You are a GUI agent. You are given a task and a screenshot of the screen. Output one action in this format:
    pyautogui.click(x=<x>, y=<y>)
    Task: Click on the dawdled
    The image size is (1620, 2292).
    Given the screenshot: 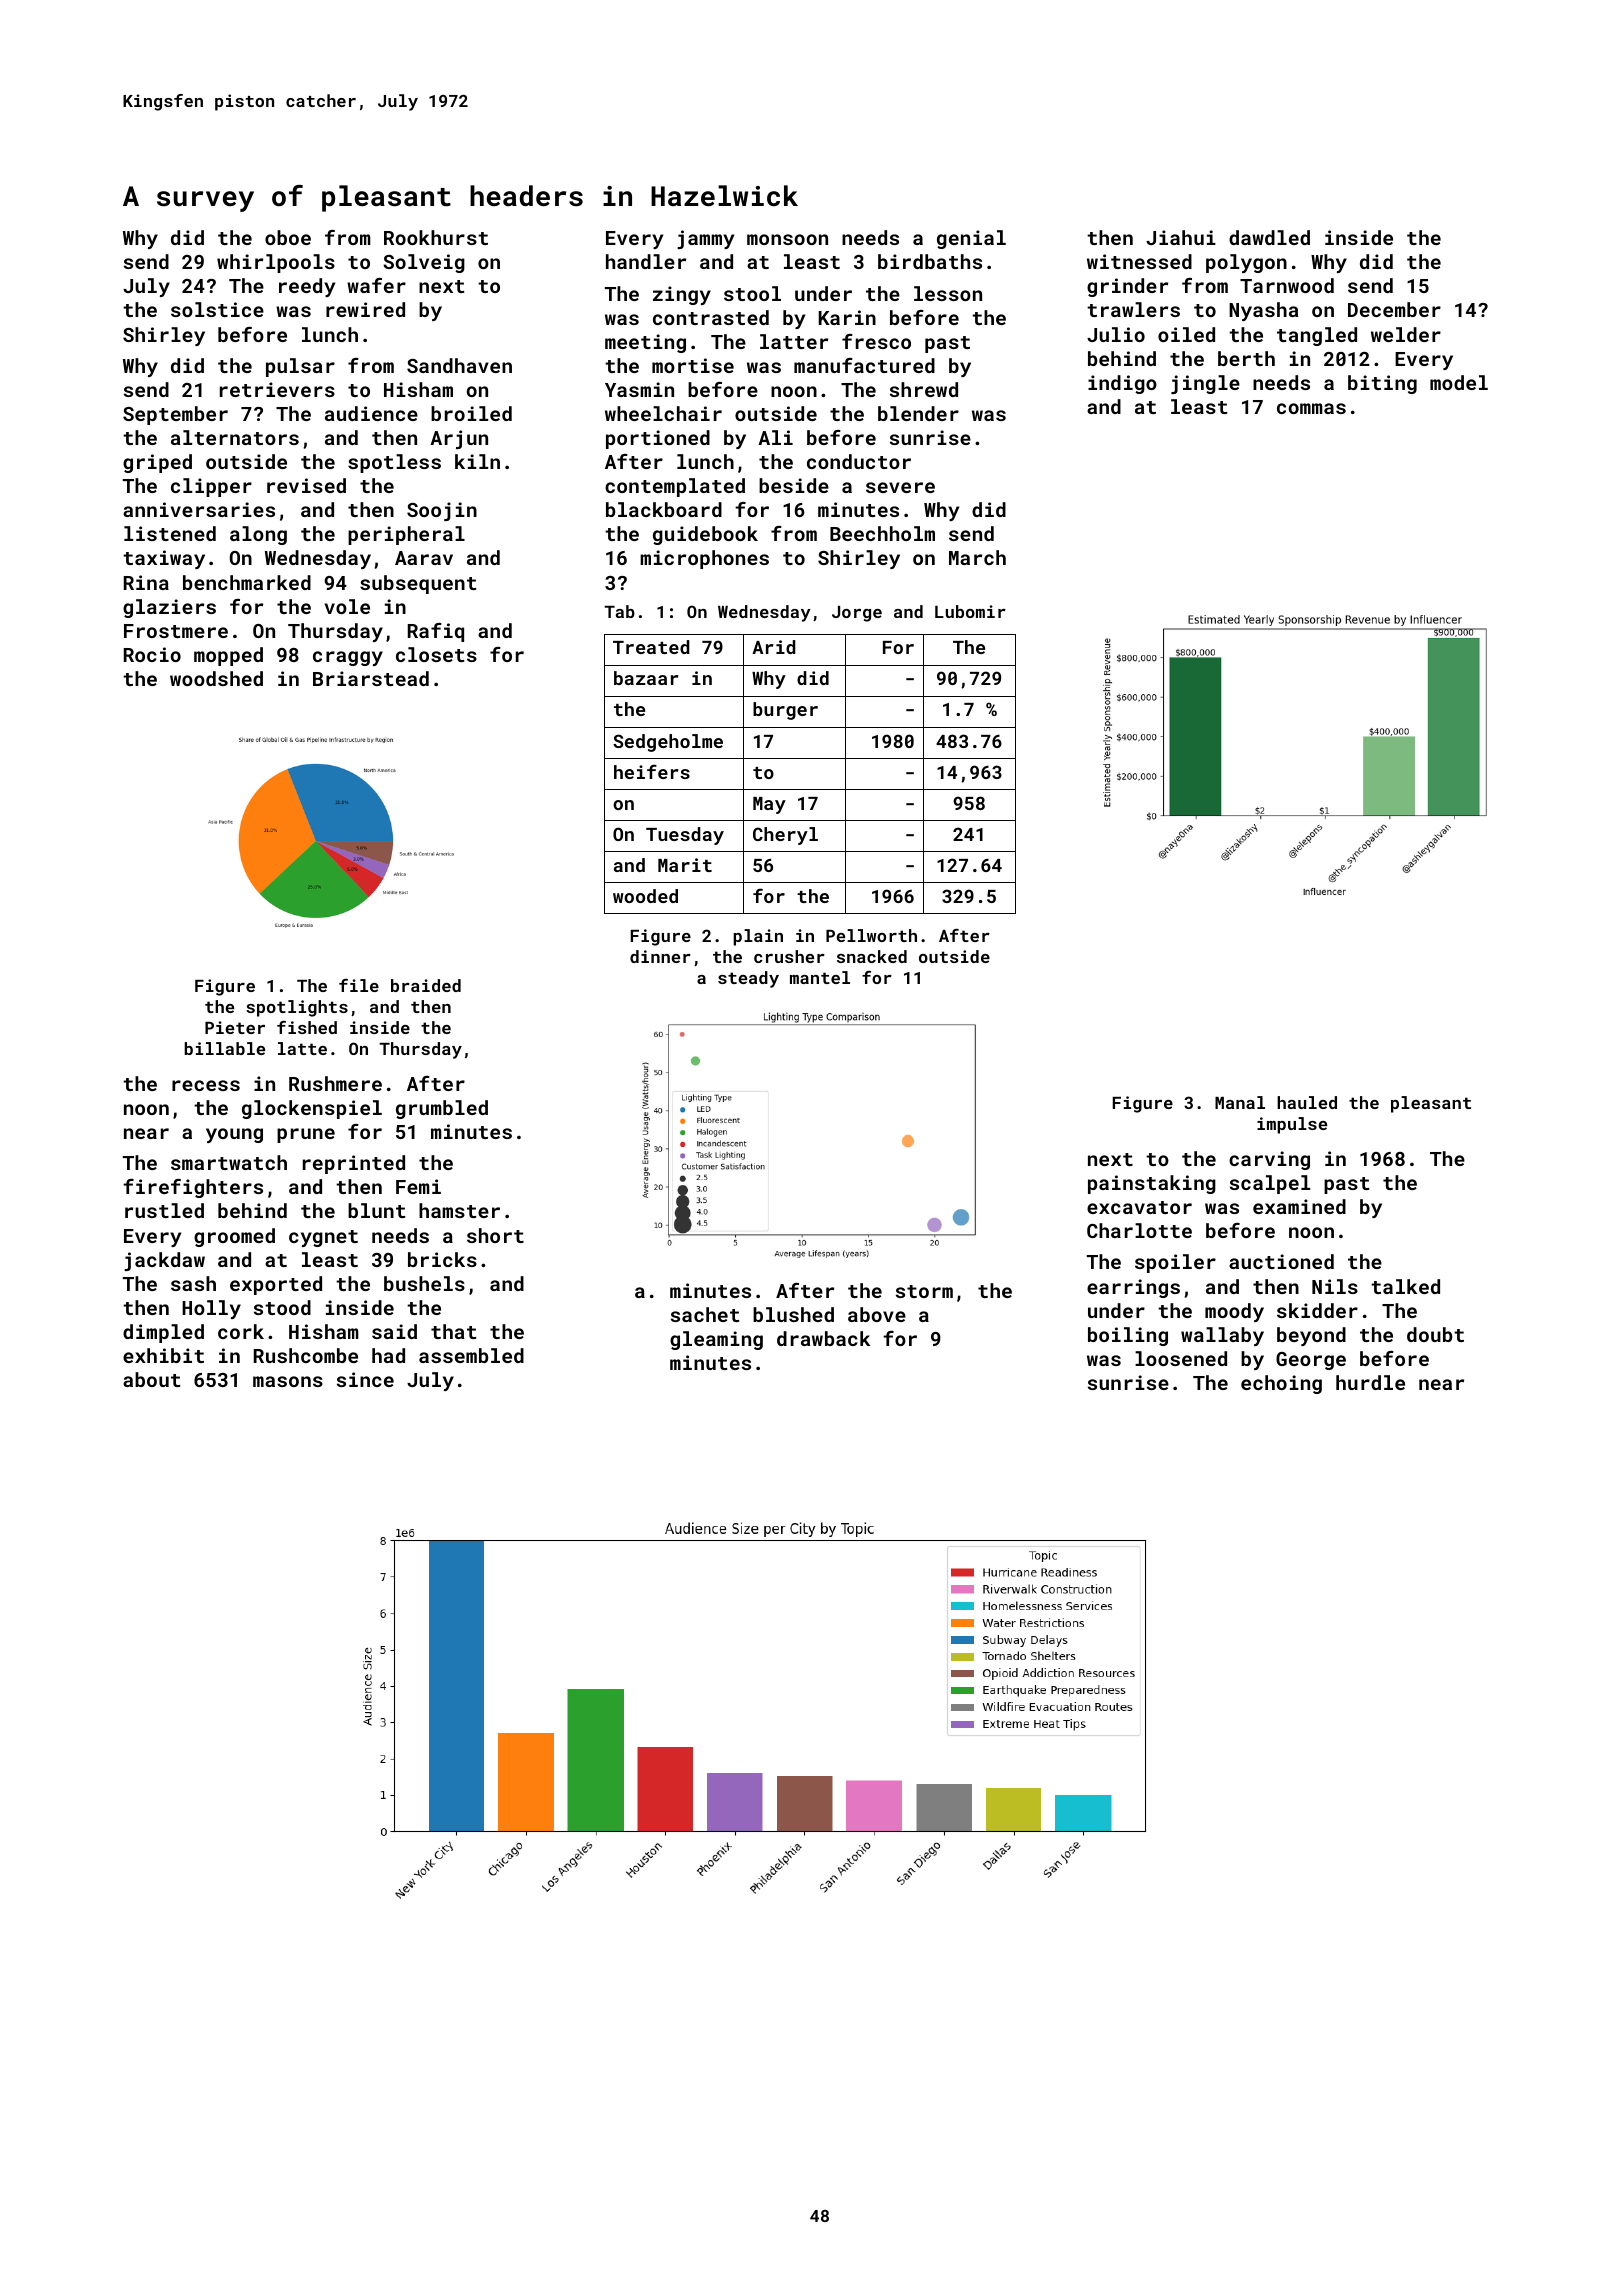 What is the action you would take?
    pyautogui.click(x=1269, y=237)
